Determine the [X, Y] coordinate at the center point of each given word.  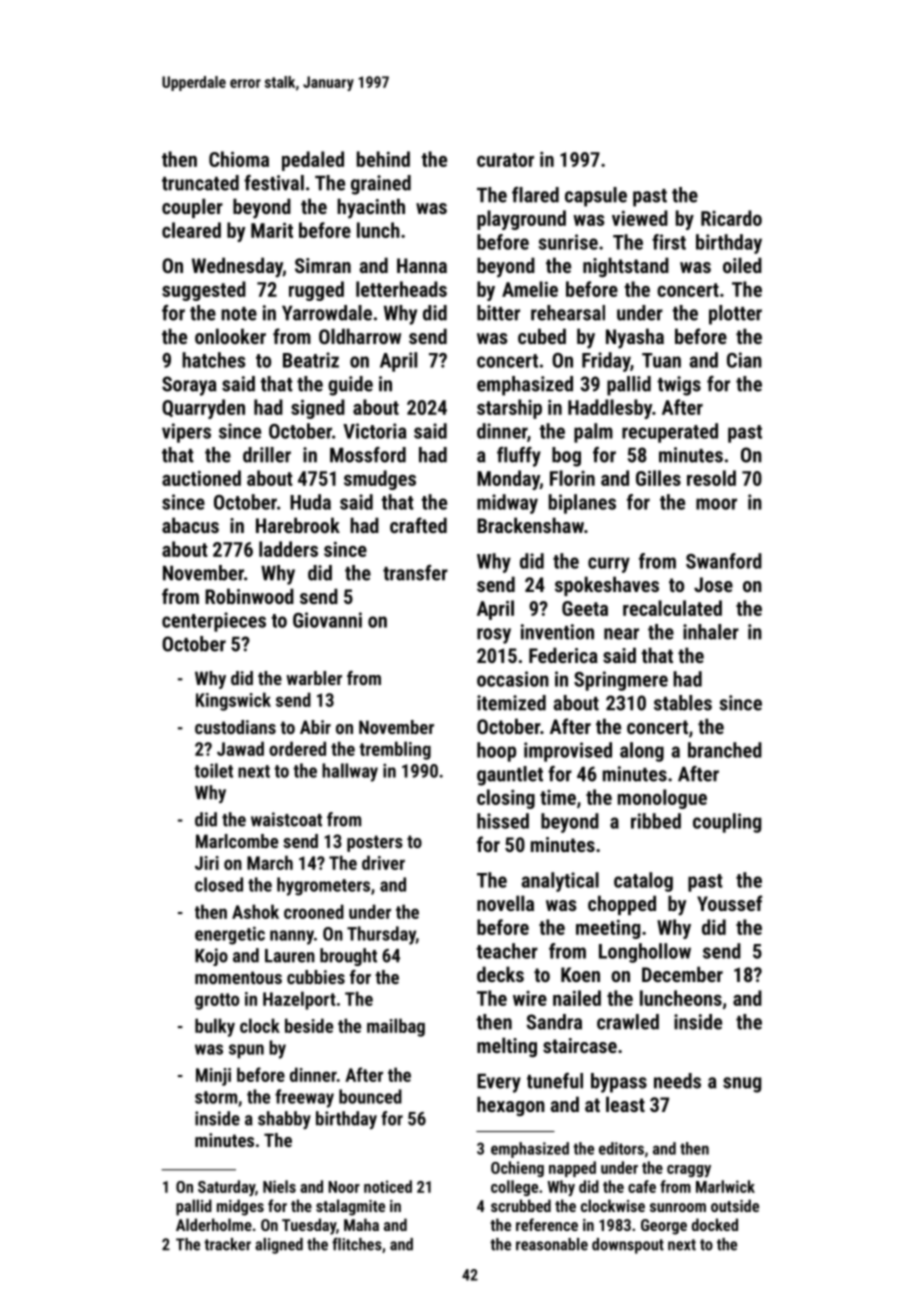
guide [350, 386]
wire [530, 998]
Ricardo [731, 218]
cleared [191, 230]
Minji [213, 1077]
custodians [235, 727]
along [642, 752]
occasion [513, 679]
